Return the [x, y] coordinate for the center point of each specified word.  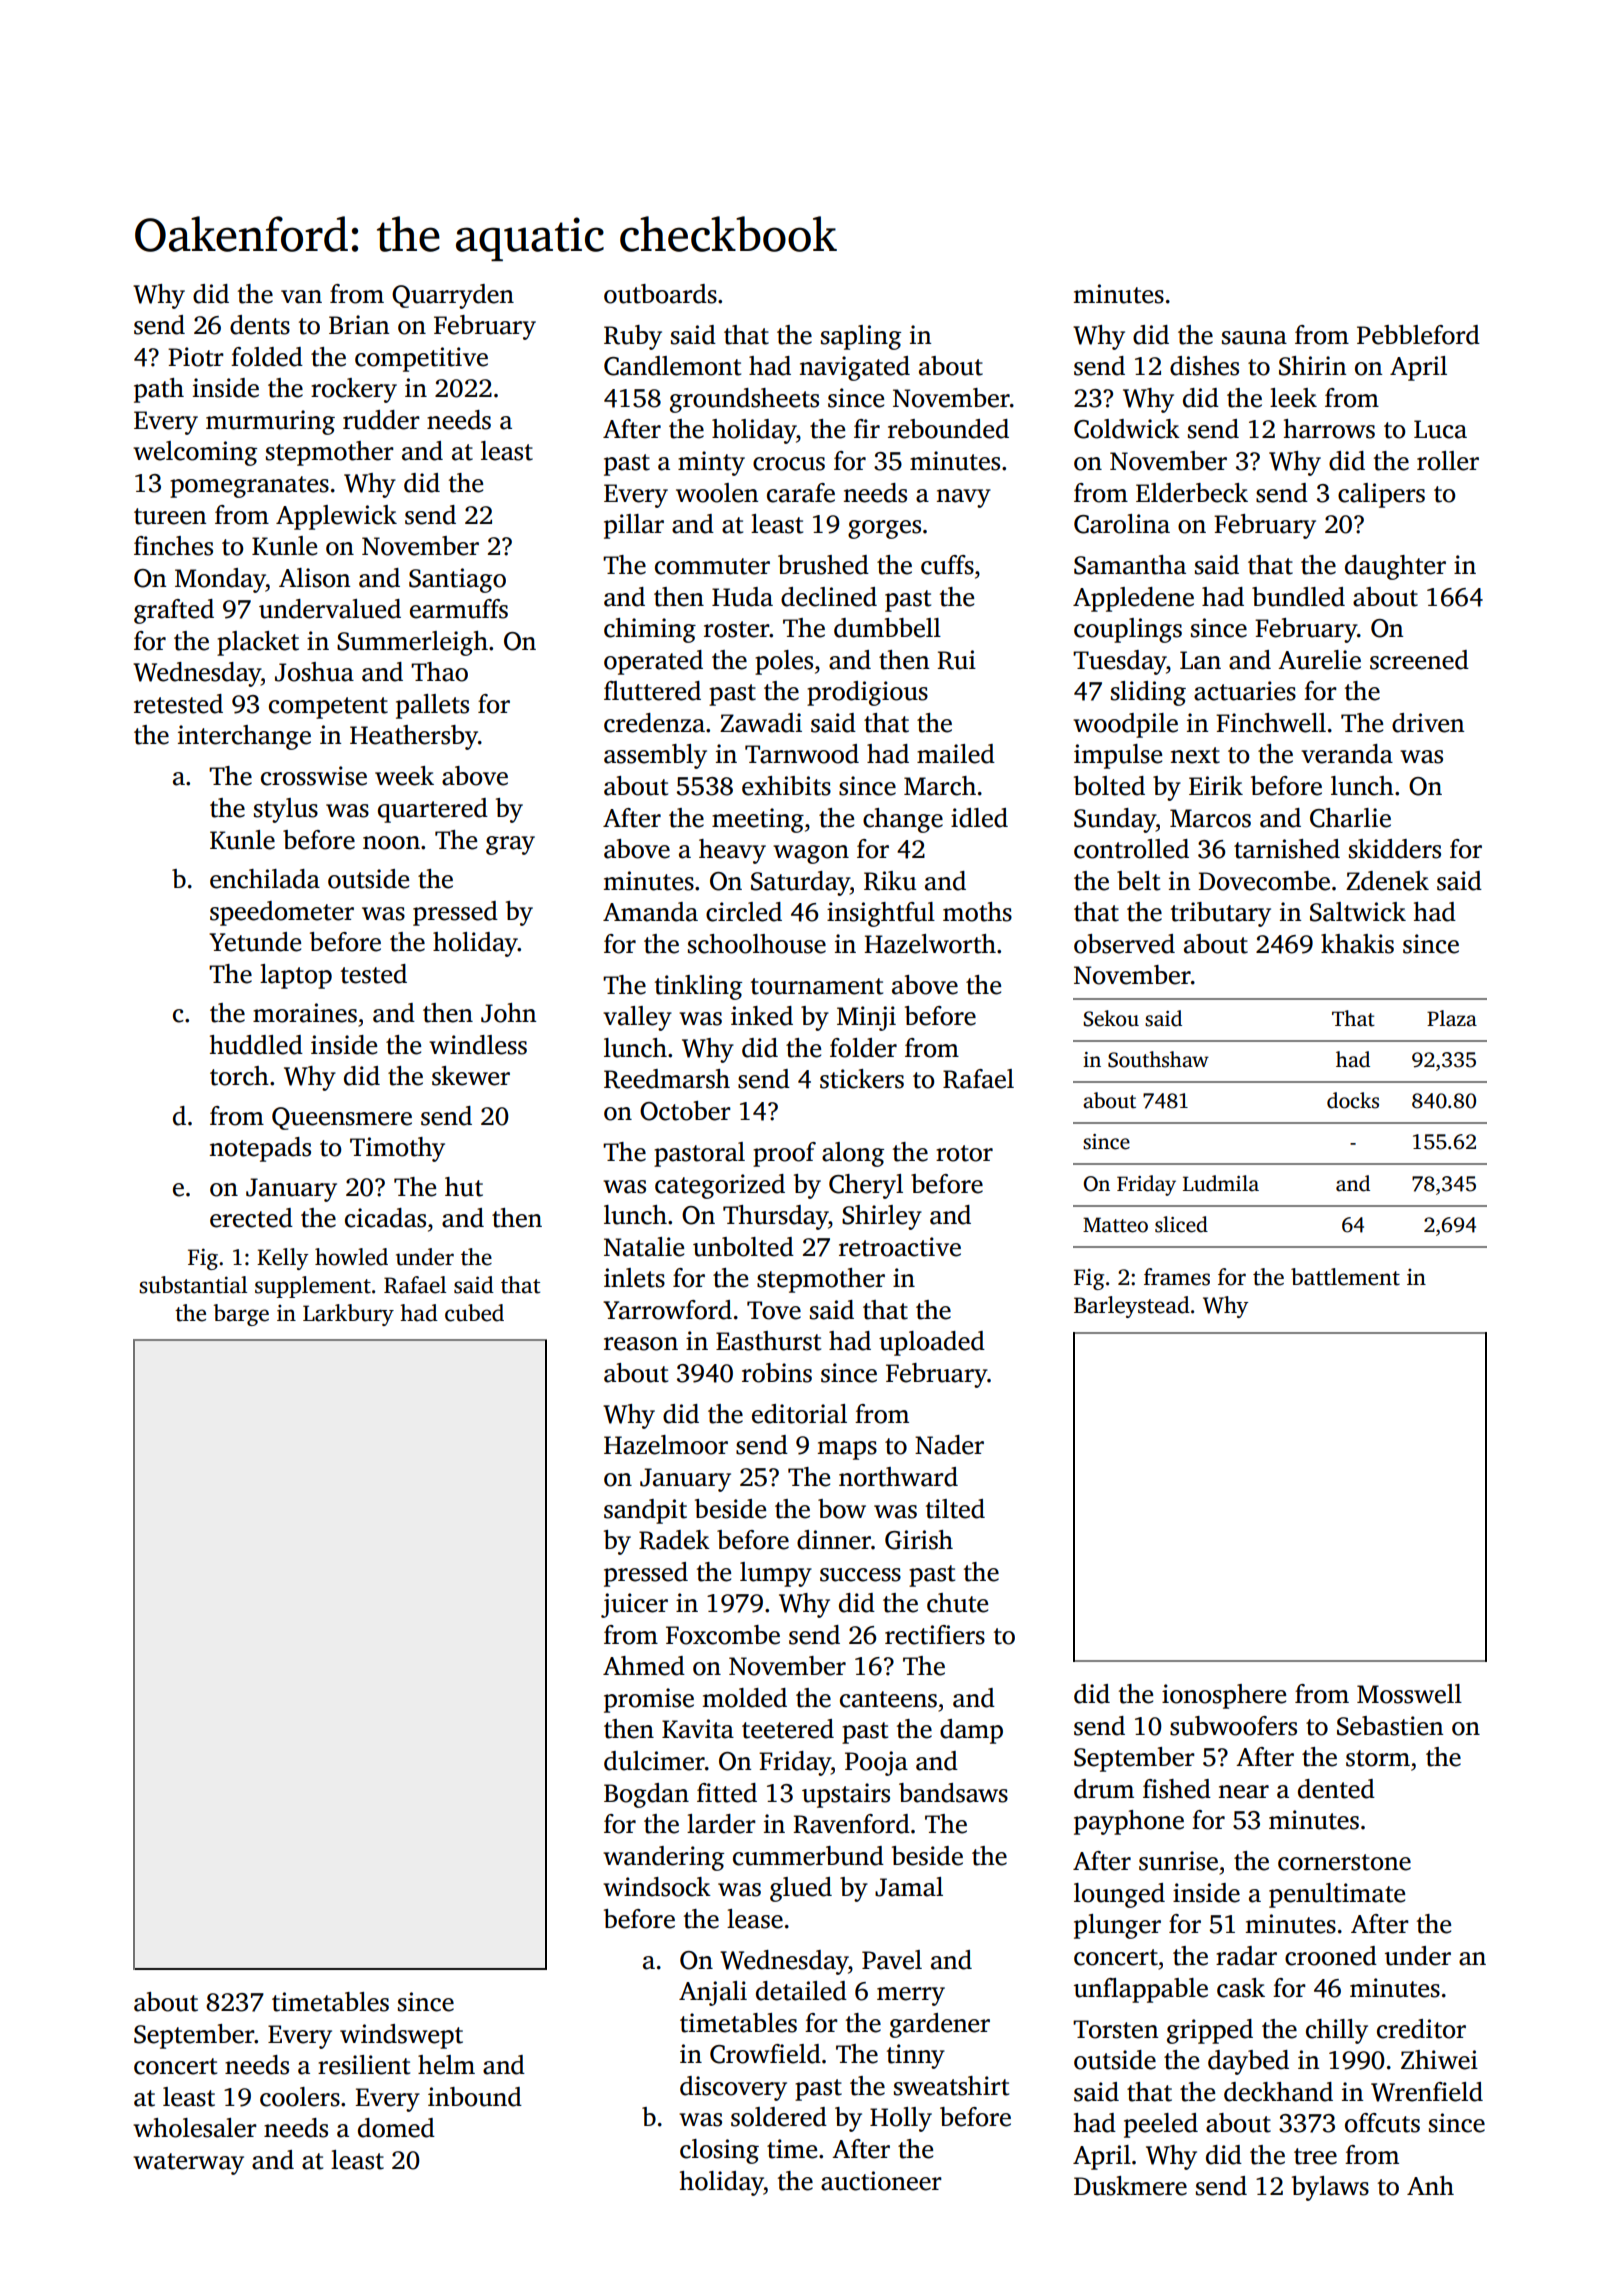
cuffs [947, 565]
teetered [788, 1729]
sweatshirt [951, 2086]
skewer [471, 1076]
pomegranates [249, 487]
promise [649, 1700]
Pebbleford [1418, 335]
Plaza [1452, 1018]
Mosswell [1409, 1694]
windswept [401, 2036]
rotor [964, 1153]
